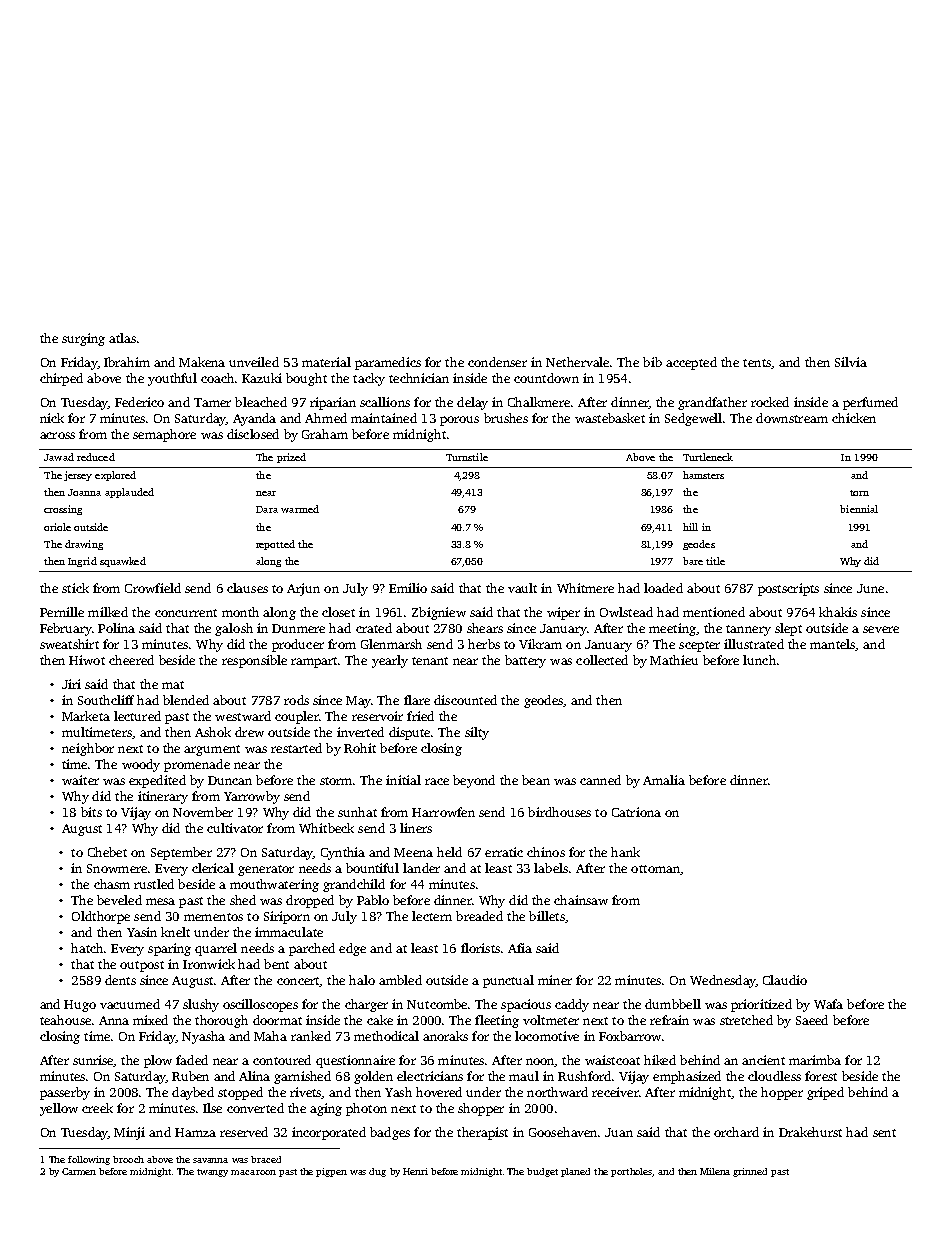 The width and height of the screenshot is (952, 1233). Describe the element at coordinates (358, 702) in the screenshot. I see `May` at that location.
